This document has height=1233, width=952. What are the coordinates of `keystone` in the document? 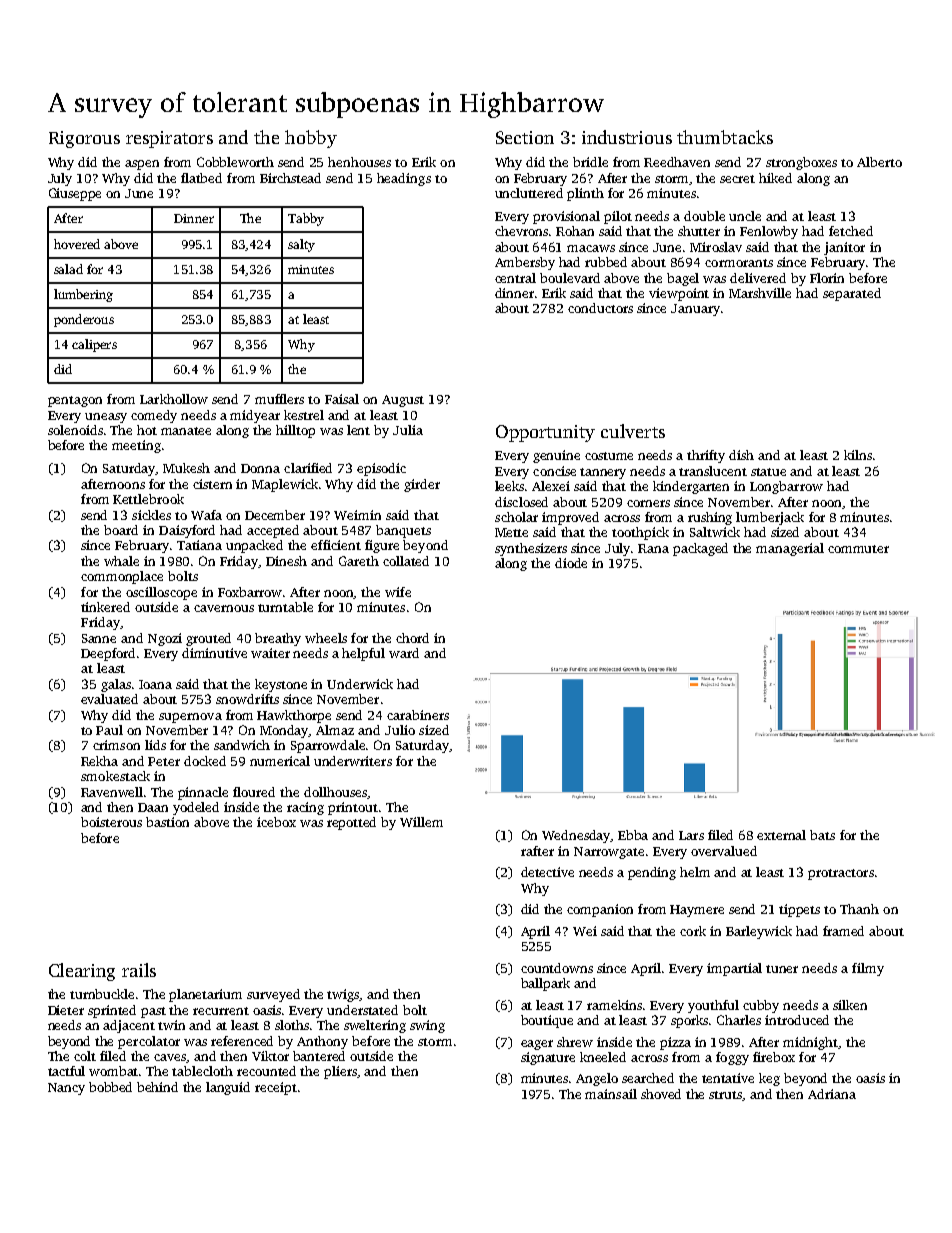 It's located at (281, 685).
